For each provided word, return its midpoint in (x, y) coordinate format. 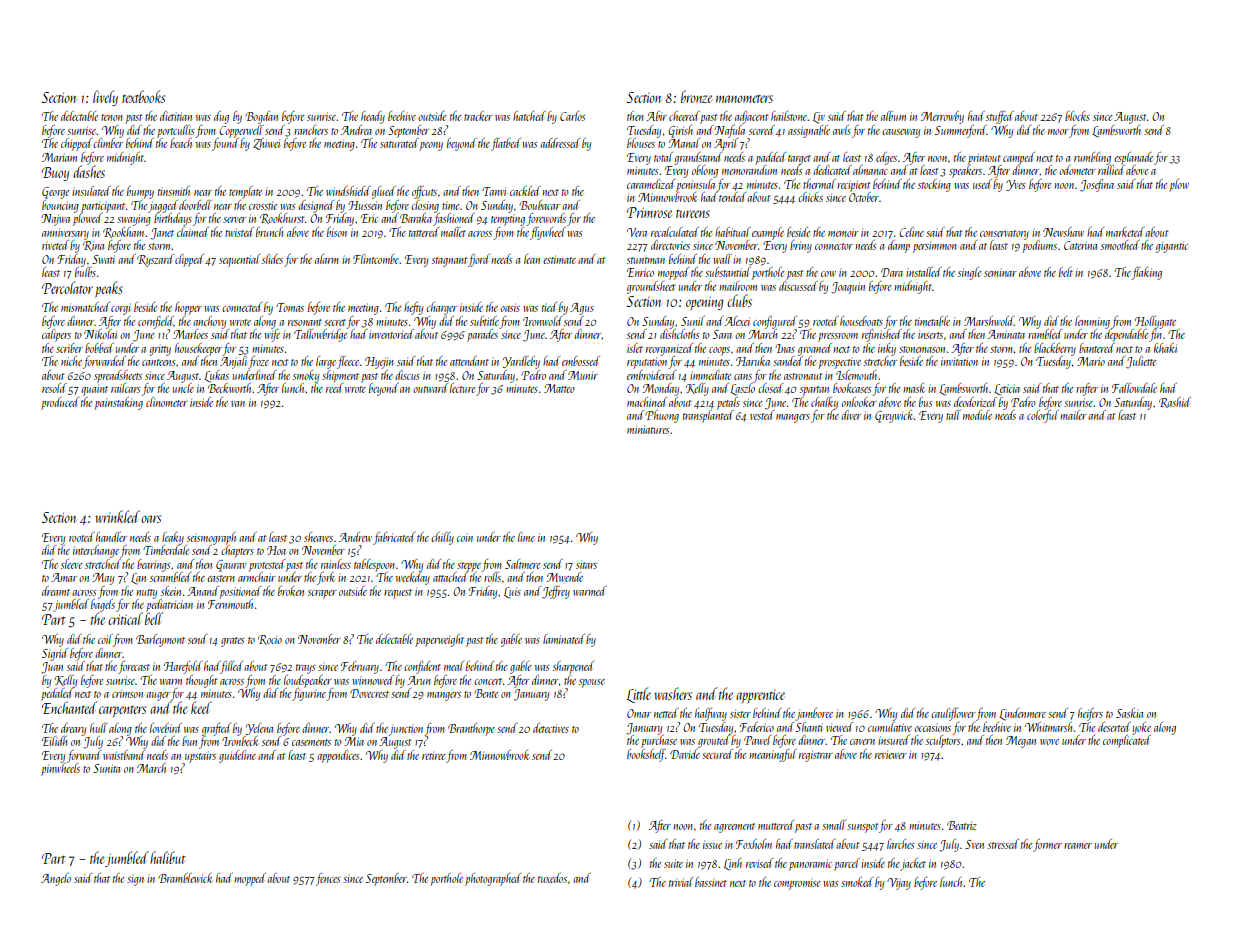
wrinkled (117, 516)
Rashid (1175, 402)
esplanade (1133, 158)
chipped (76, 144)
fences (327, 879)
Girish (680, 131)
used (982, 184)
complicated (1127, 741)
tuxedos (552, 878)
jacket (913, 864)
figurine (309, 694)
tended (732, 197)
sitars (586, 564)
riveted (55, 245)
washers (673, 693)
